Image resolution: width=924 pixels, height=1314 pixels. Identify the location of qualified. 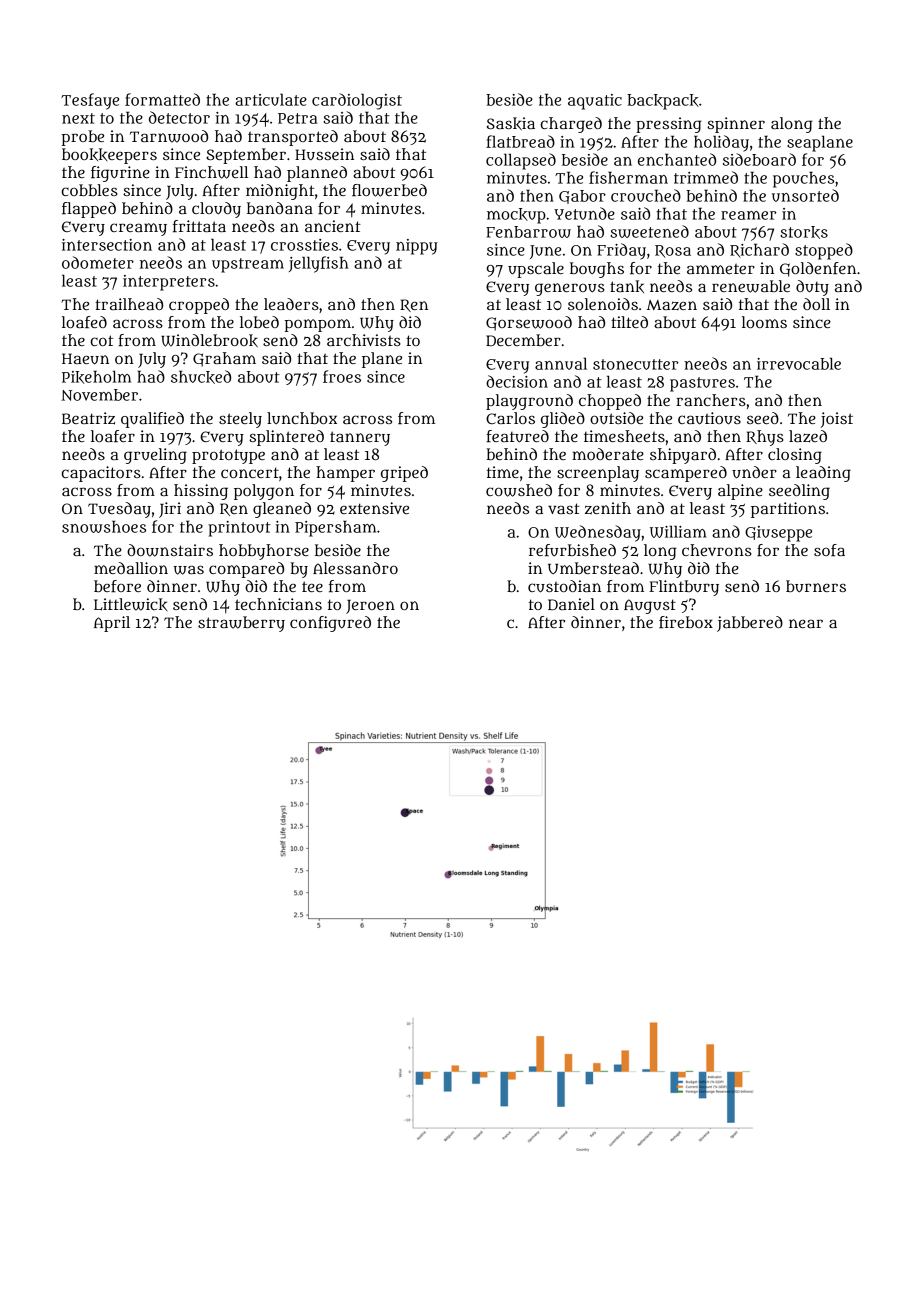
(152, 420).
